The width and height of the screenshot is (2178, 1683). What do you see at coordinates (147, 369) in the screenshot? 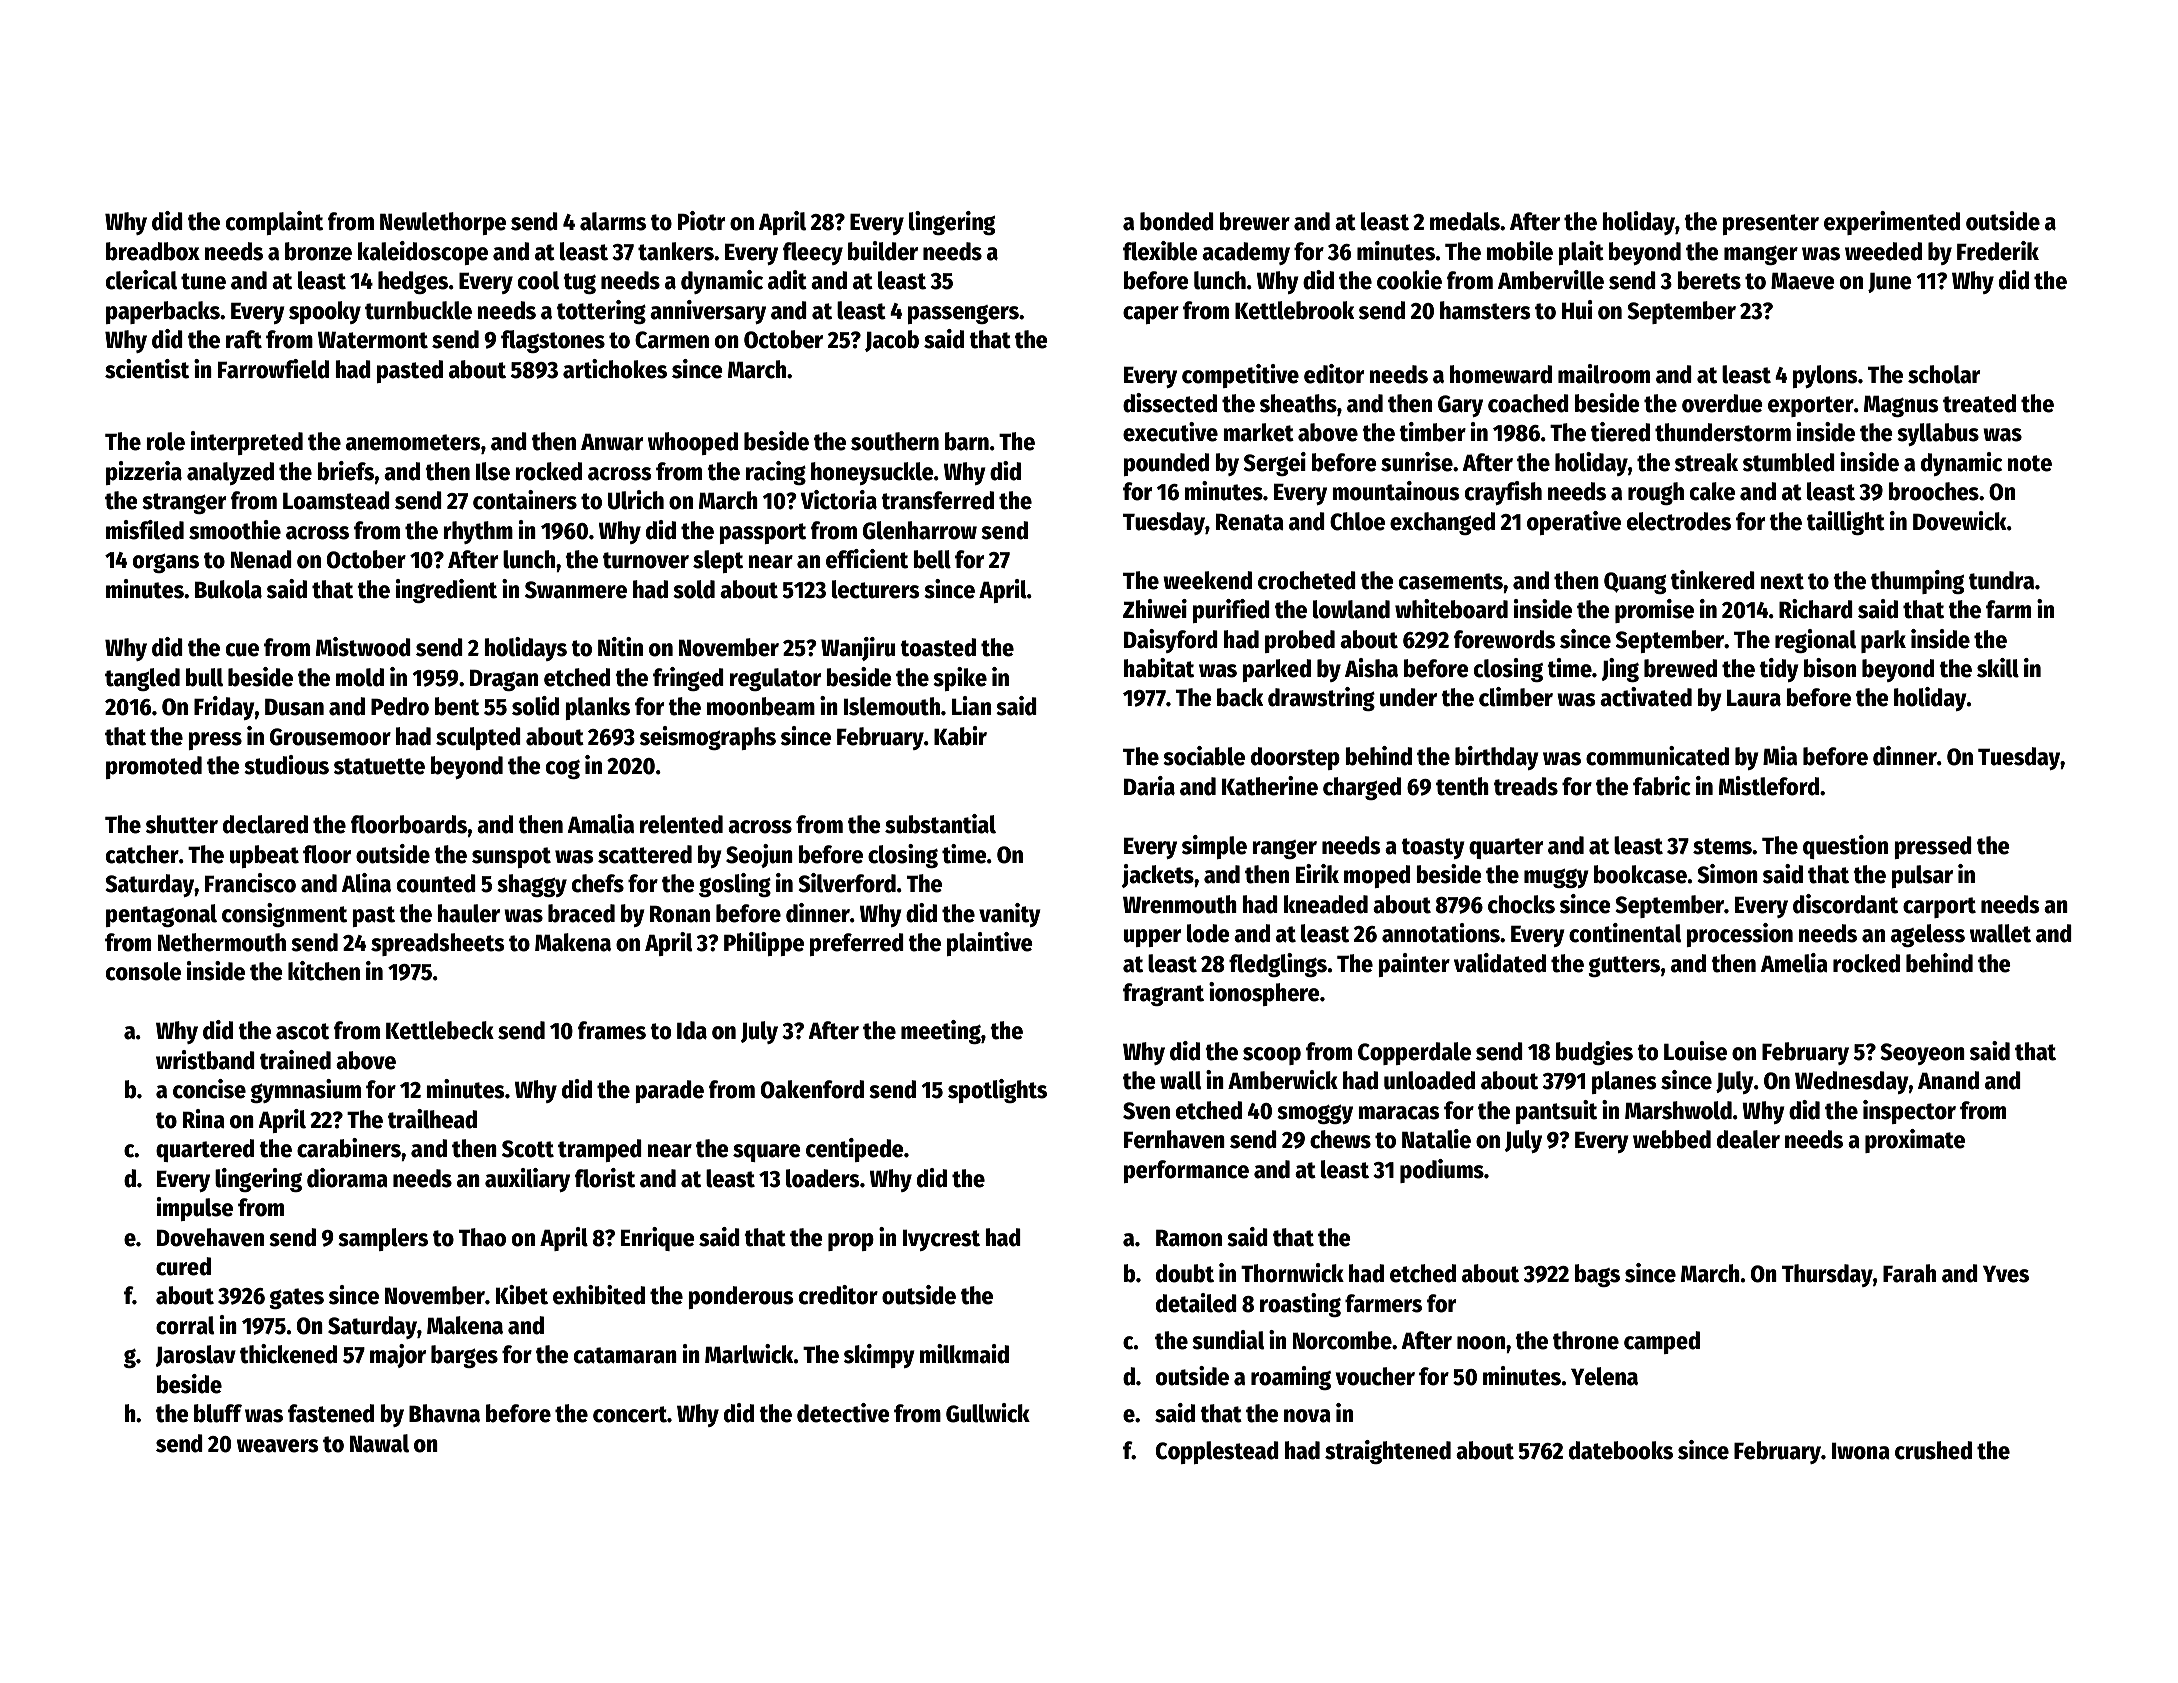
I see `scientist` at bounding box center [147, 369].
